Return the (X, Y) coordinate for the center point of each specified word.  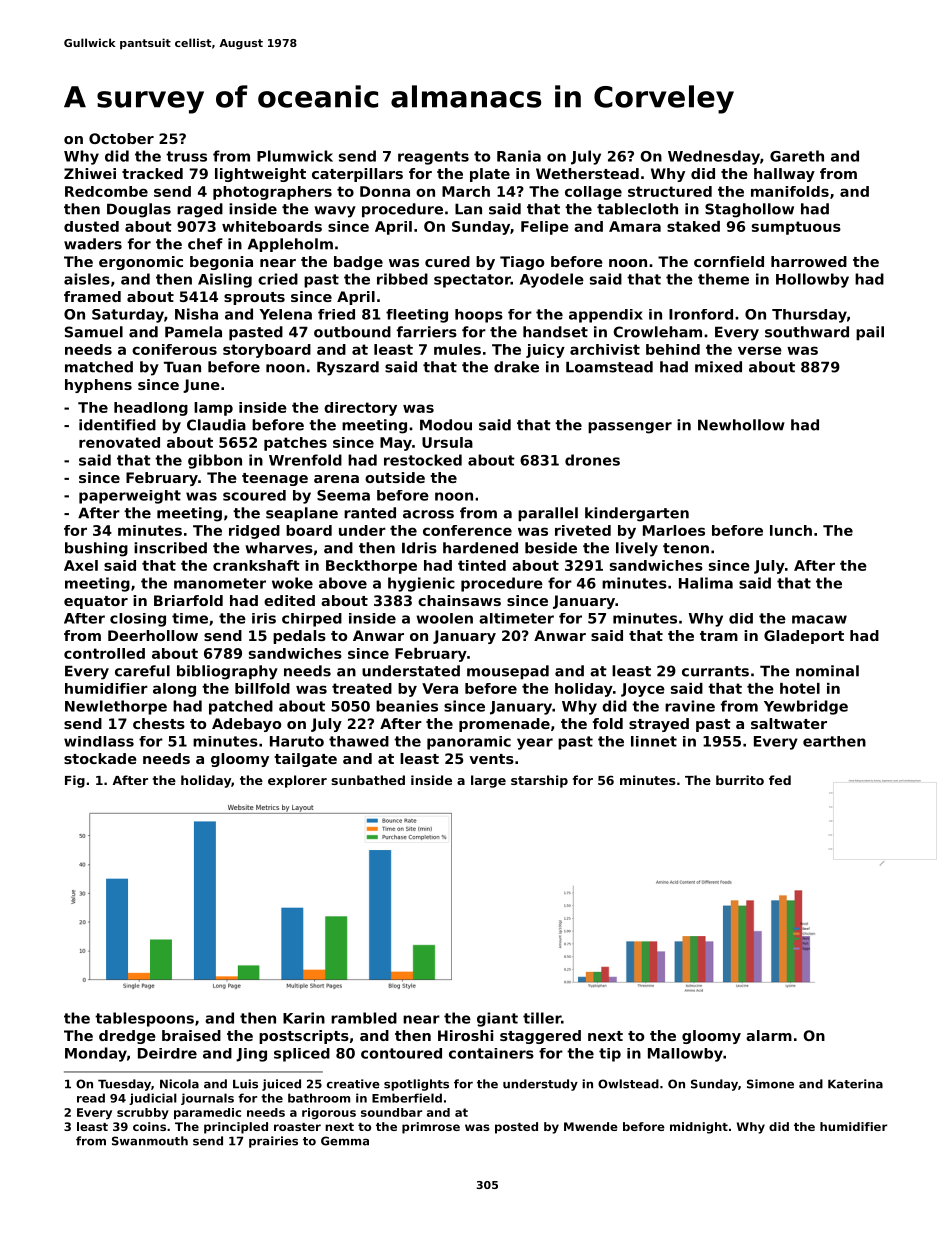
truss (186, 156)
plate (490, 175)
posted (516, 1128)
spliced (302, 1055)
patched (241, 707)
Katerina (855, 1084)
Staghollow (749, 210)
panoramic (469, 743)
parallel (548, 514)
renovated (119, 442)
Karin (304, 1018)
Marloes (674, 530)
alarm (769, 1035)
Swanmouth (150, 1141)
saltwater (789, 723)
